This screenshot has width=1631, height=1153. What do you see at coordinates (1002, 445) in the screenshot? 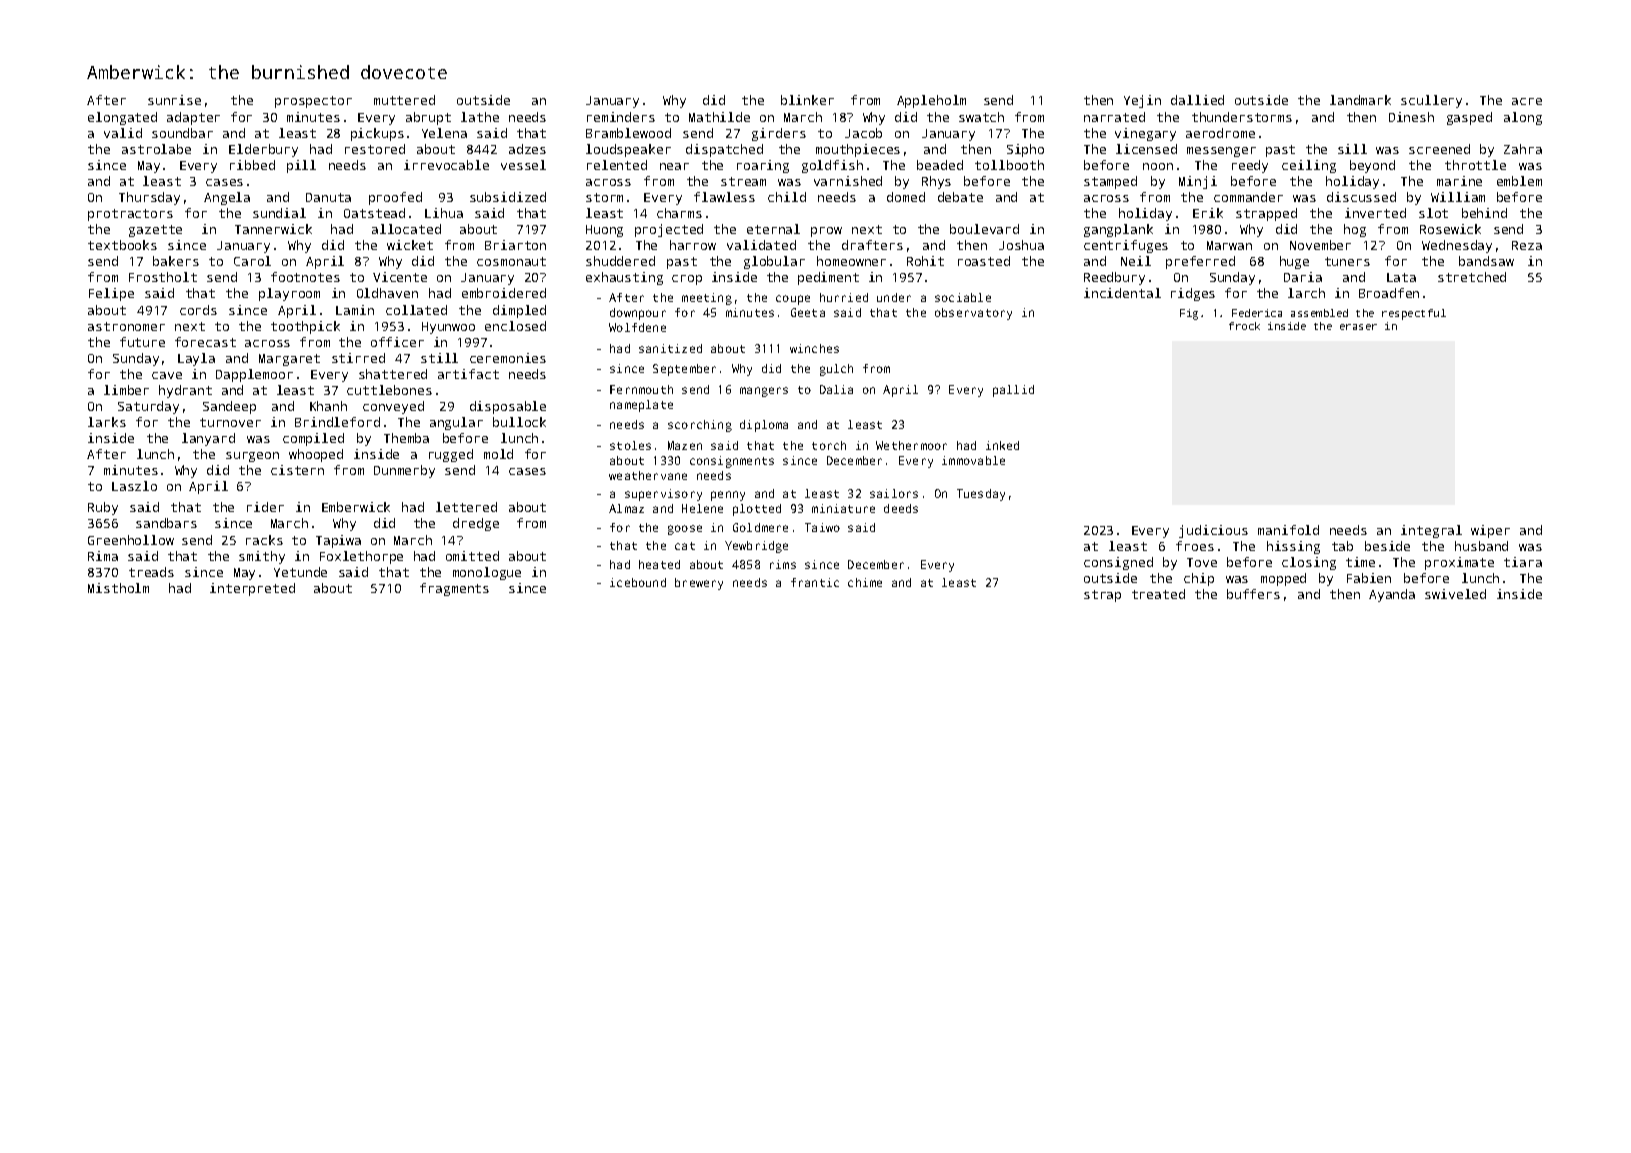
I see `inked` at bounding box center [1002, 445].
